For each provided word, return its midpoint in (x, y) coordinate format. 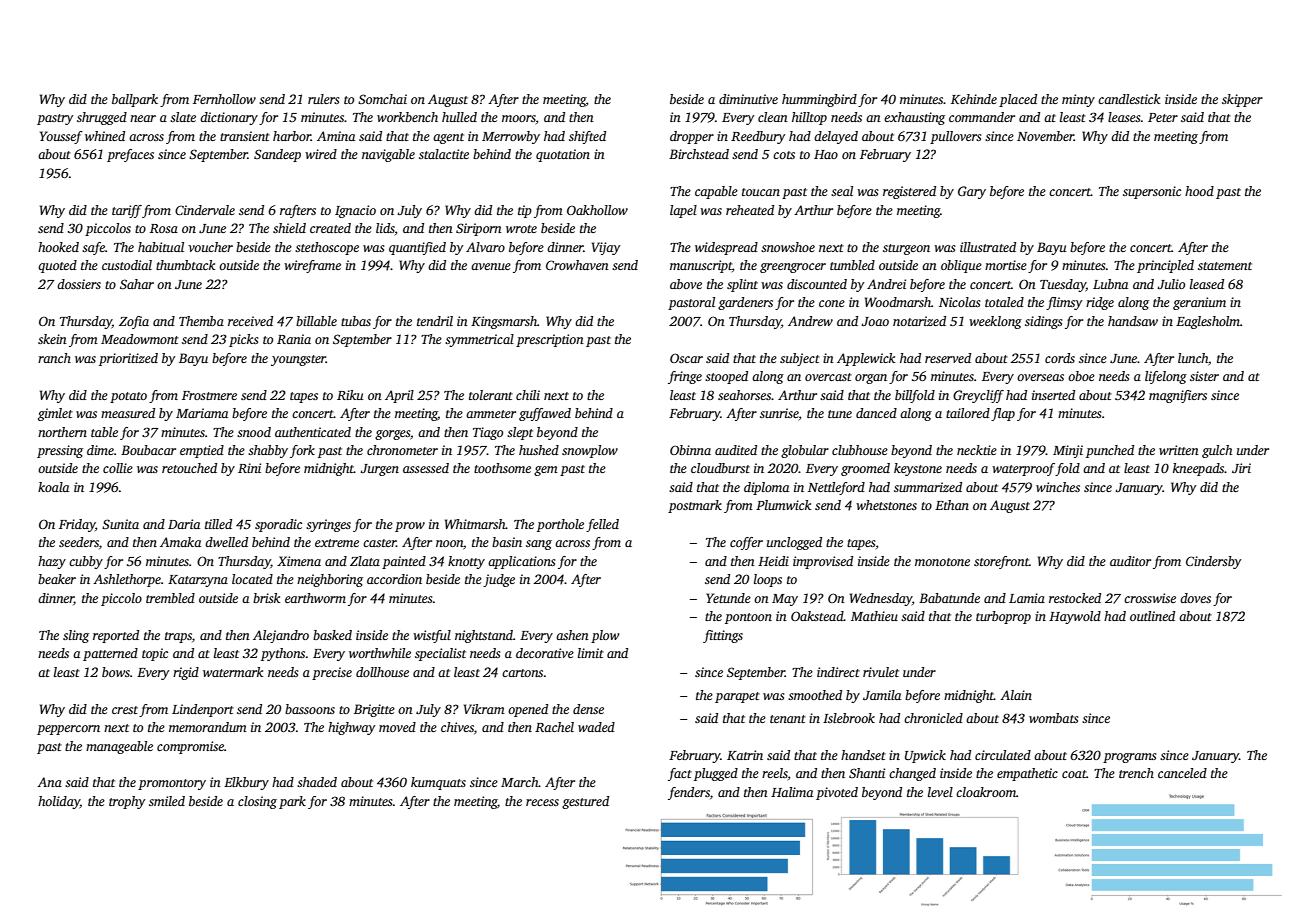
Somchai (382, 99)
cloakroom (986, 792)
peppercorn (68, 730)
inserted (1053, 395)
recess (542, 802)
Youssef (61, 137)
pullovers (956, 137)
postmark (695, 506)
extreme (337, 543)
